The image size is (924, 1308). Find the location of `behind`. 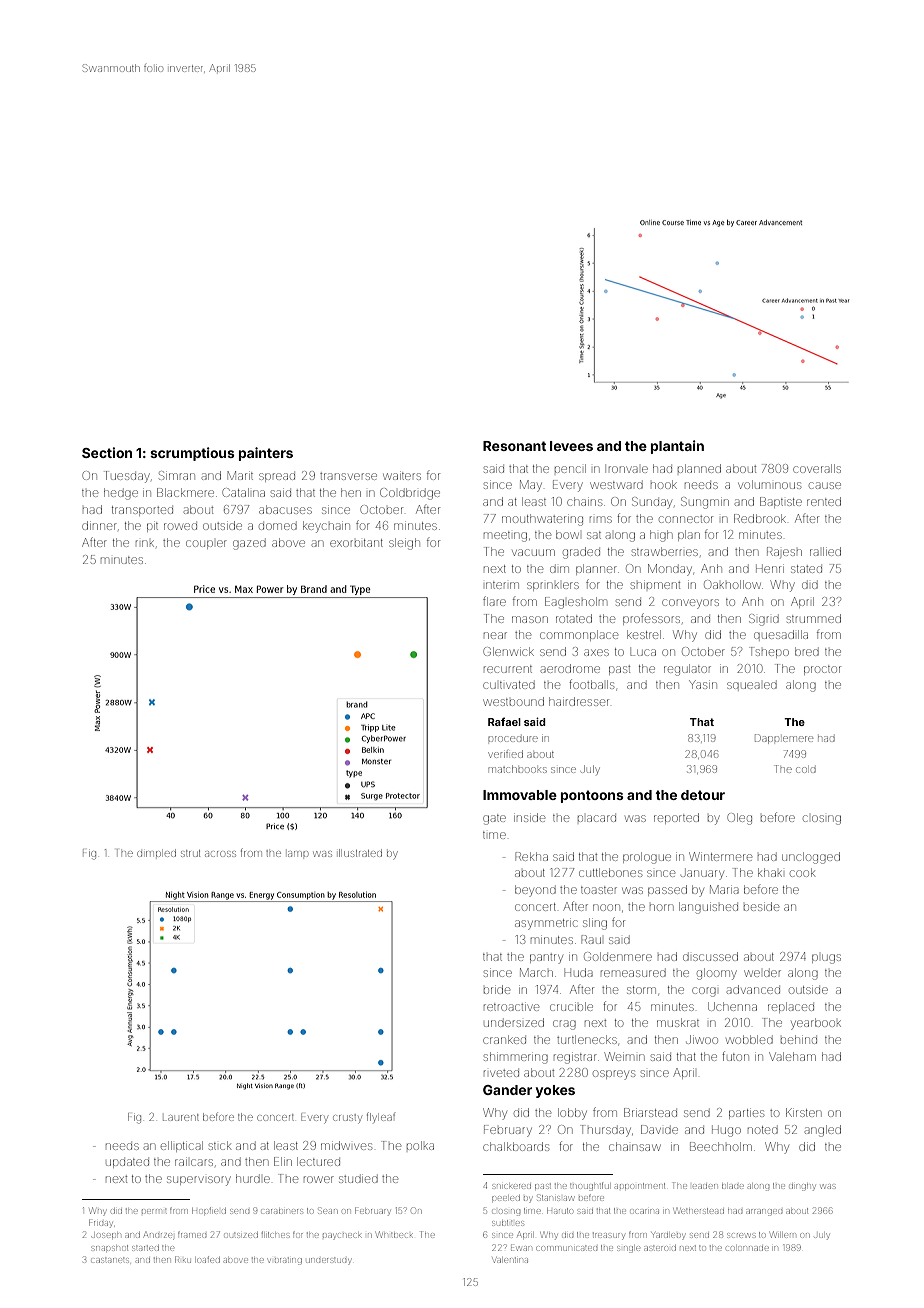

behind is located at coordinates (799, 1039).
